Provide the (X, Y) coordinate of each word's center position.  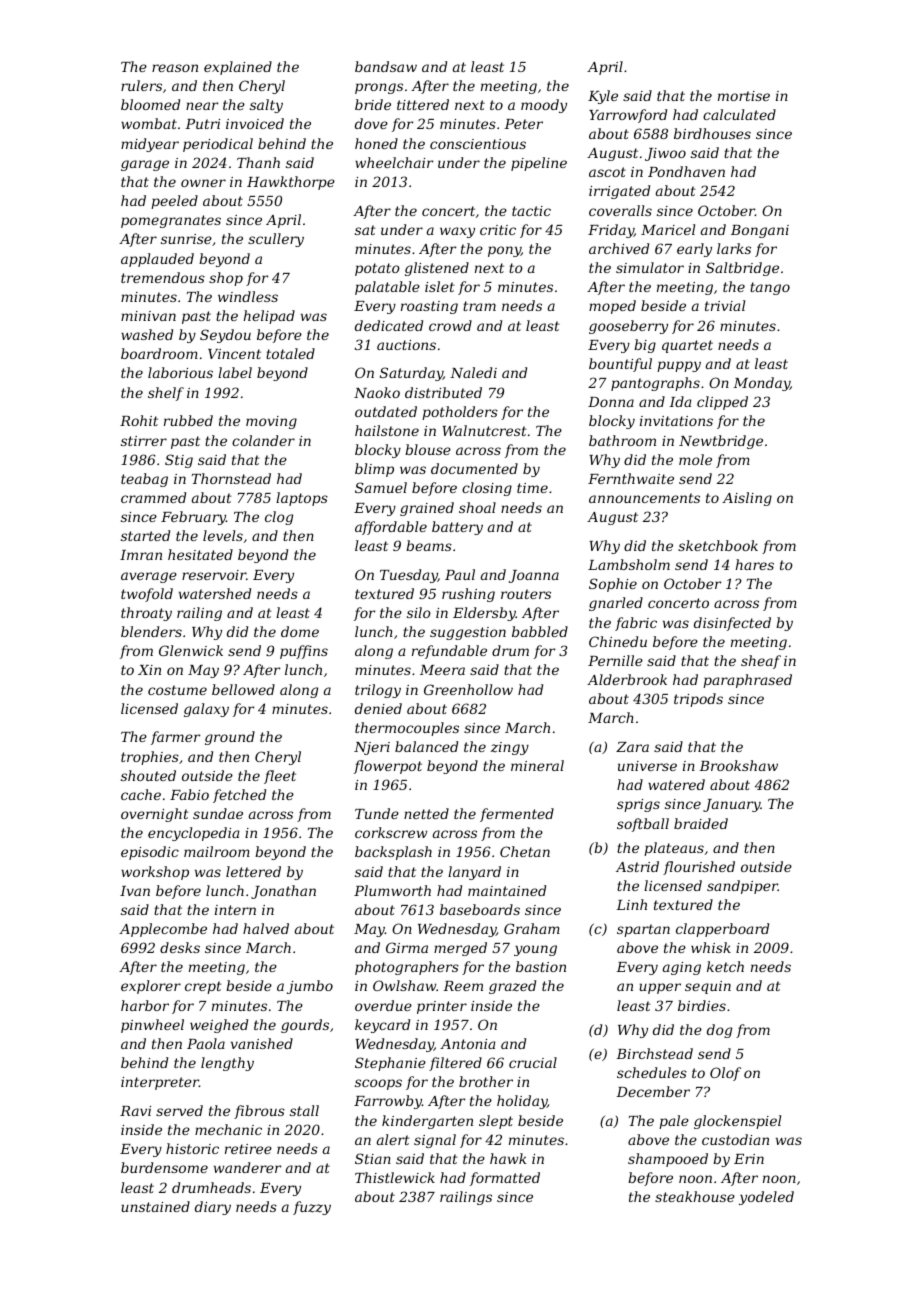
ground (230, 738)
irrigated (619, 192)
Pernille (615, 660)
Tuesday (409, 576)
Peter (523, 124)
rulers (141, 85)
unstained (155, 1206)
